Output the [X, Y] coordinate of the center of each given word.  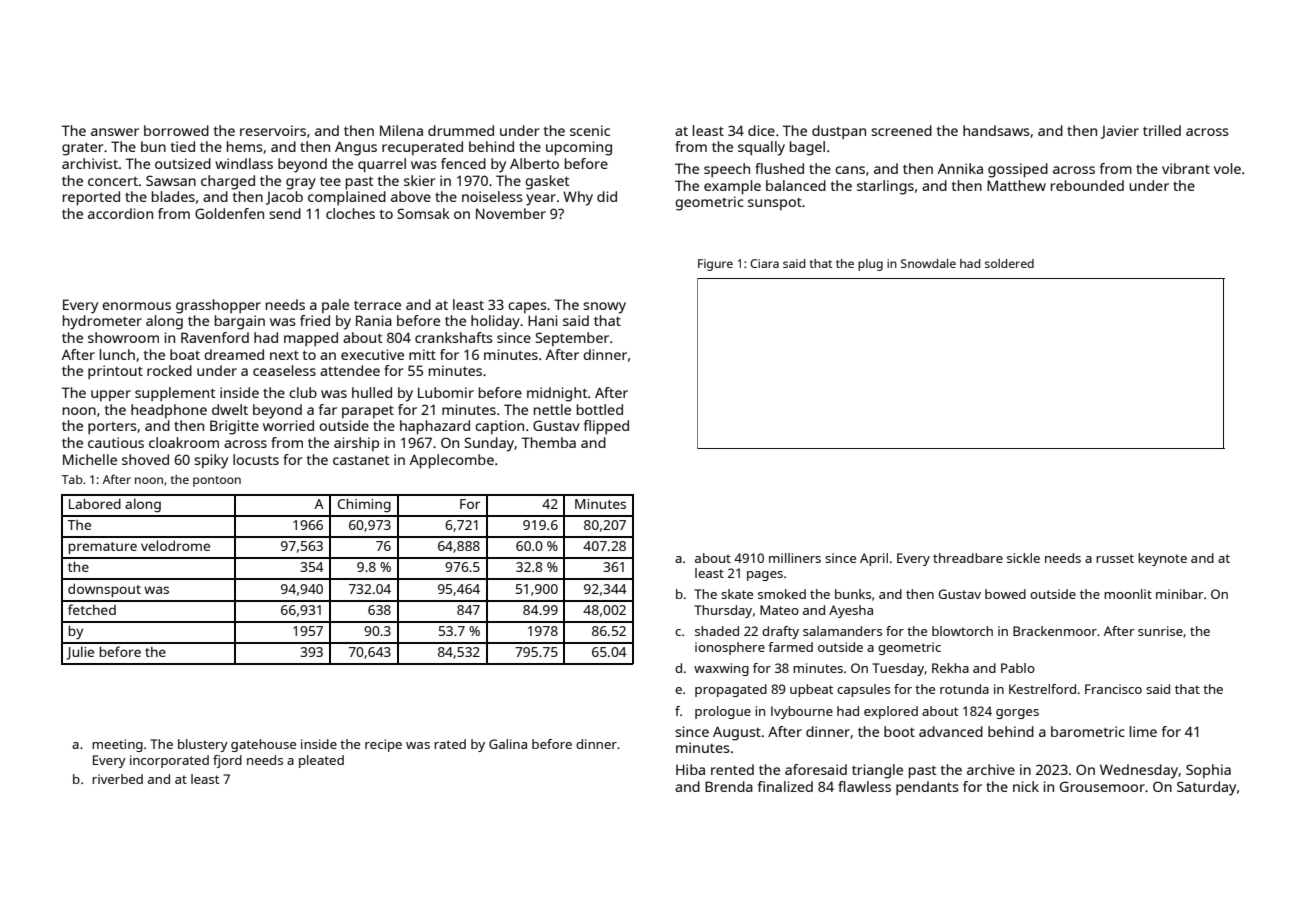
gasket [547, 182]
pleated [321, 761]
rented [732, 769]
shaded [717, 631]
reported [91, 198]
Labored [95, 503]
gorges [1017, 714]
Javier [1120, 132]
